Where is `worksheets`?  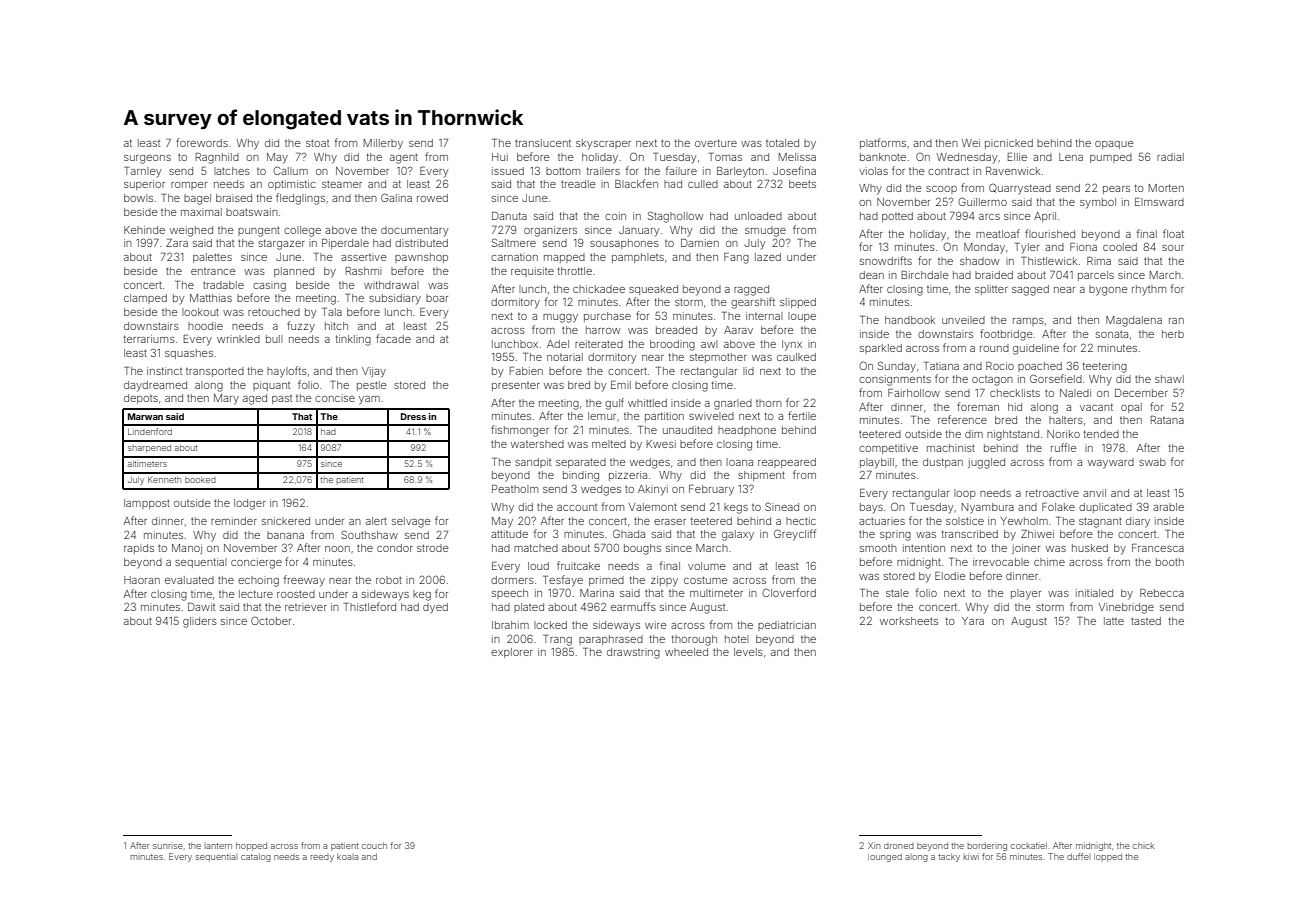 worksheets is located at coordinates (909, 621).
